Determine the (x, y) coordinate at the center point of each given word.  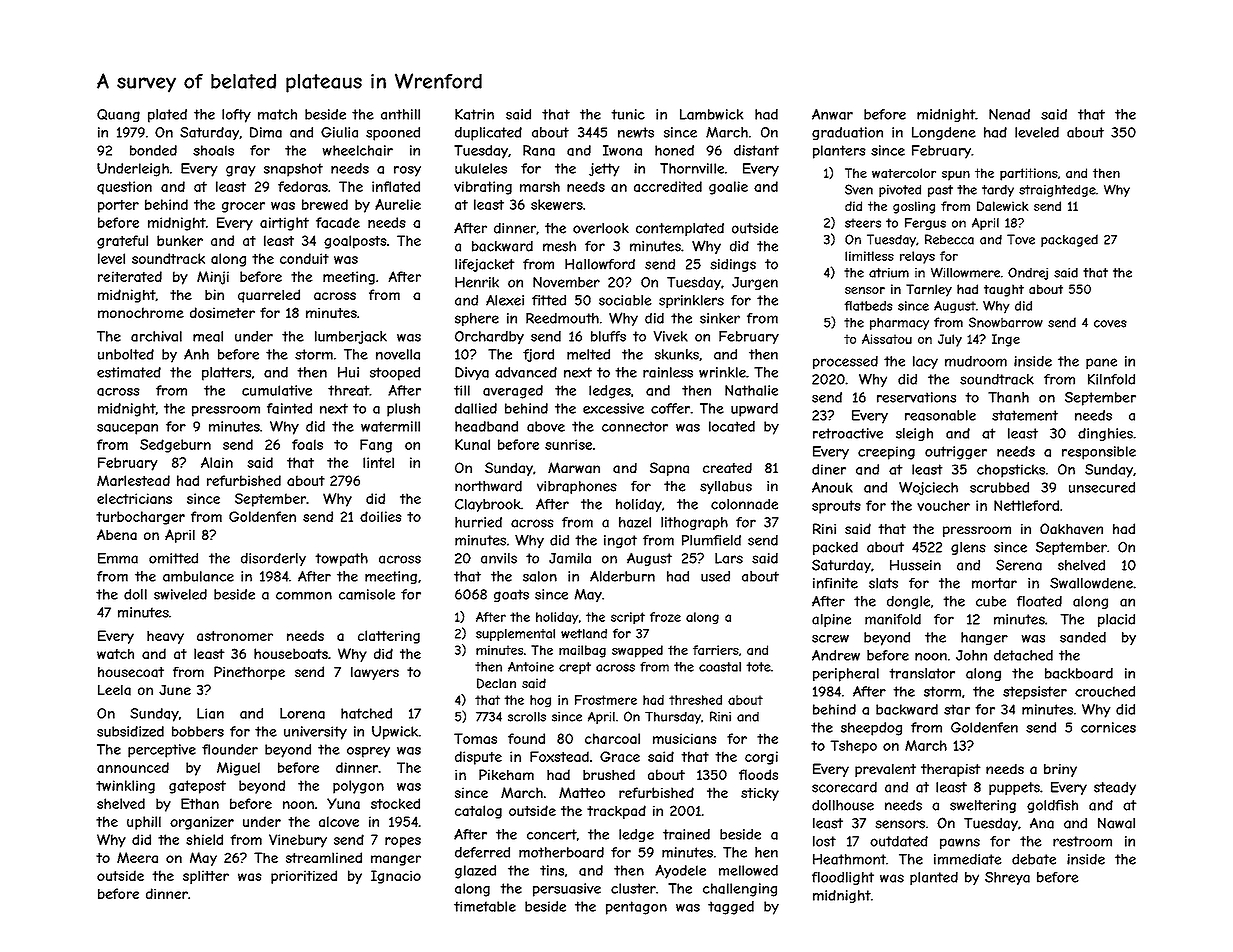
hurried (478, 522)
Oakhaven (1071, 529)
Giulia (339, 132)
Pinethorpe (249, 673)
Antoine (531, 667)
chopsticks (1011, 471)
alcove (339, 821)
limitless (869, 256)
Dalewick (1003, 206)
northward (488, 486)
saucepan (127, 429)
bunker (180, 240)
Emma (118, 558)
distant (756, 150)
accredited (668, 186)
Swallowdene (1091, 583)
